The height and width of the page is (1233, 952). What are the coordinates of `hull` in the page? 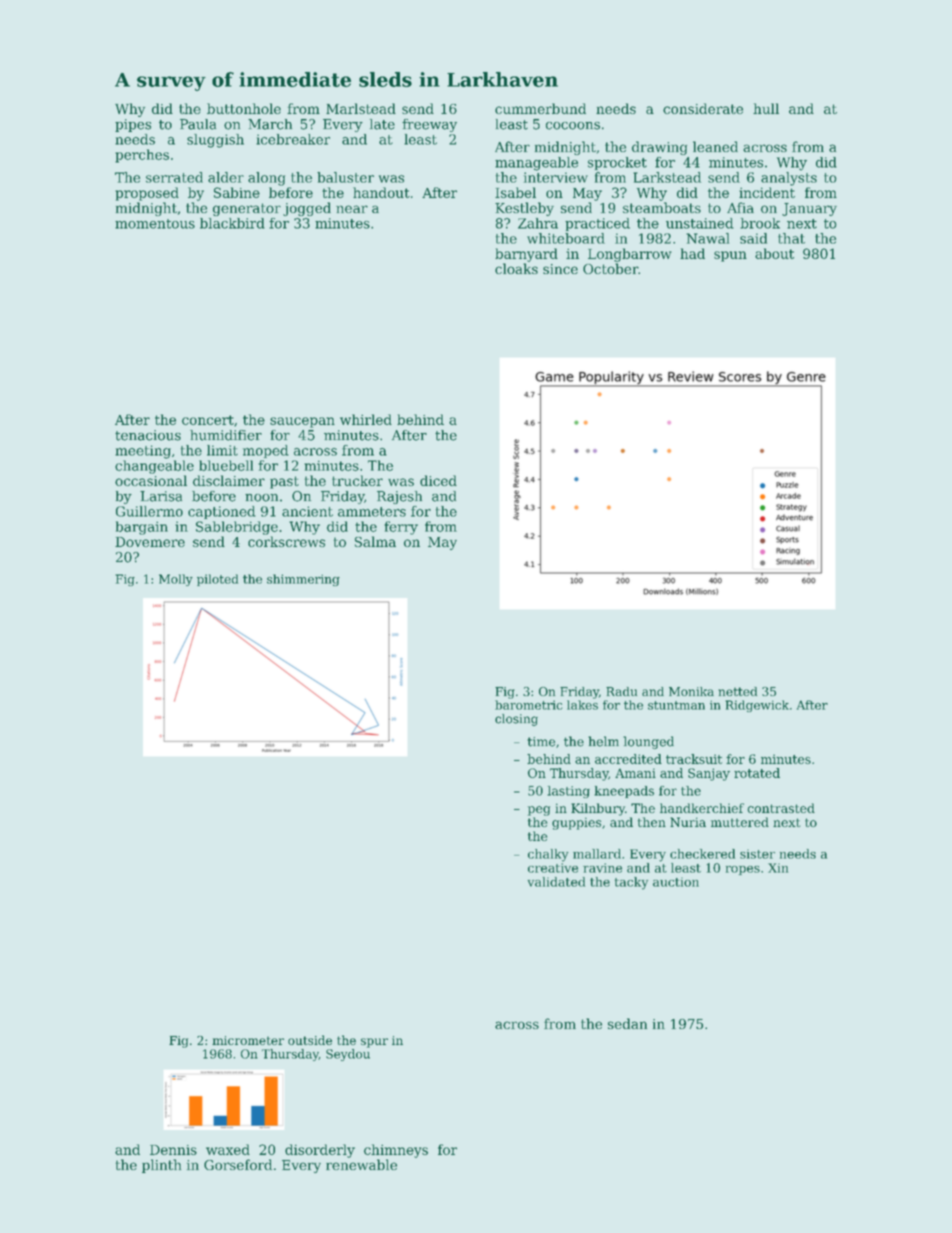 It's located at (766, 108).
